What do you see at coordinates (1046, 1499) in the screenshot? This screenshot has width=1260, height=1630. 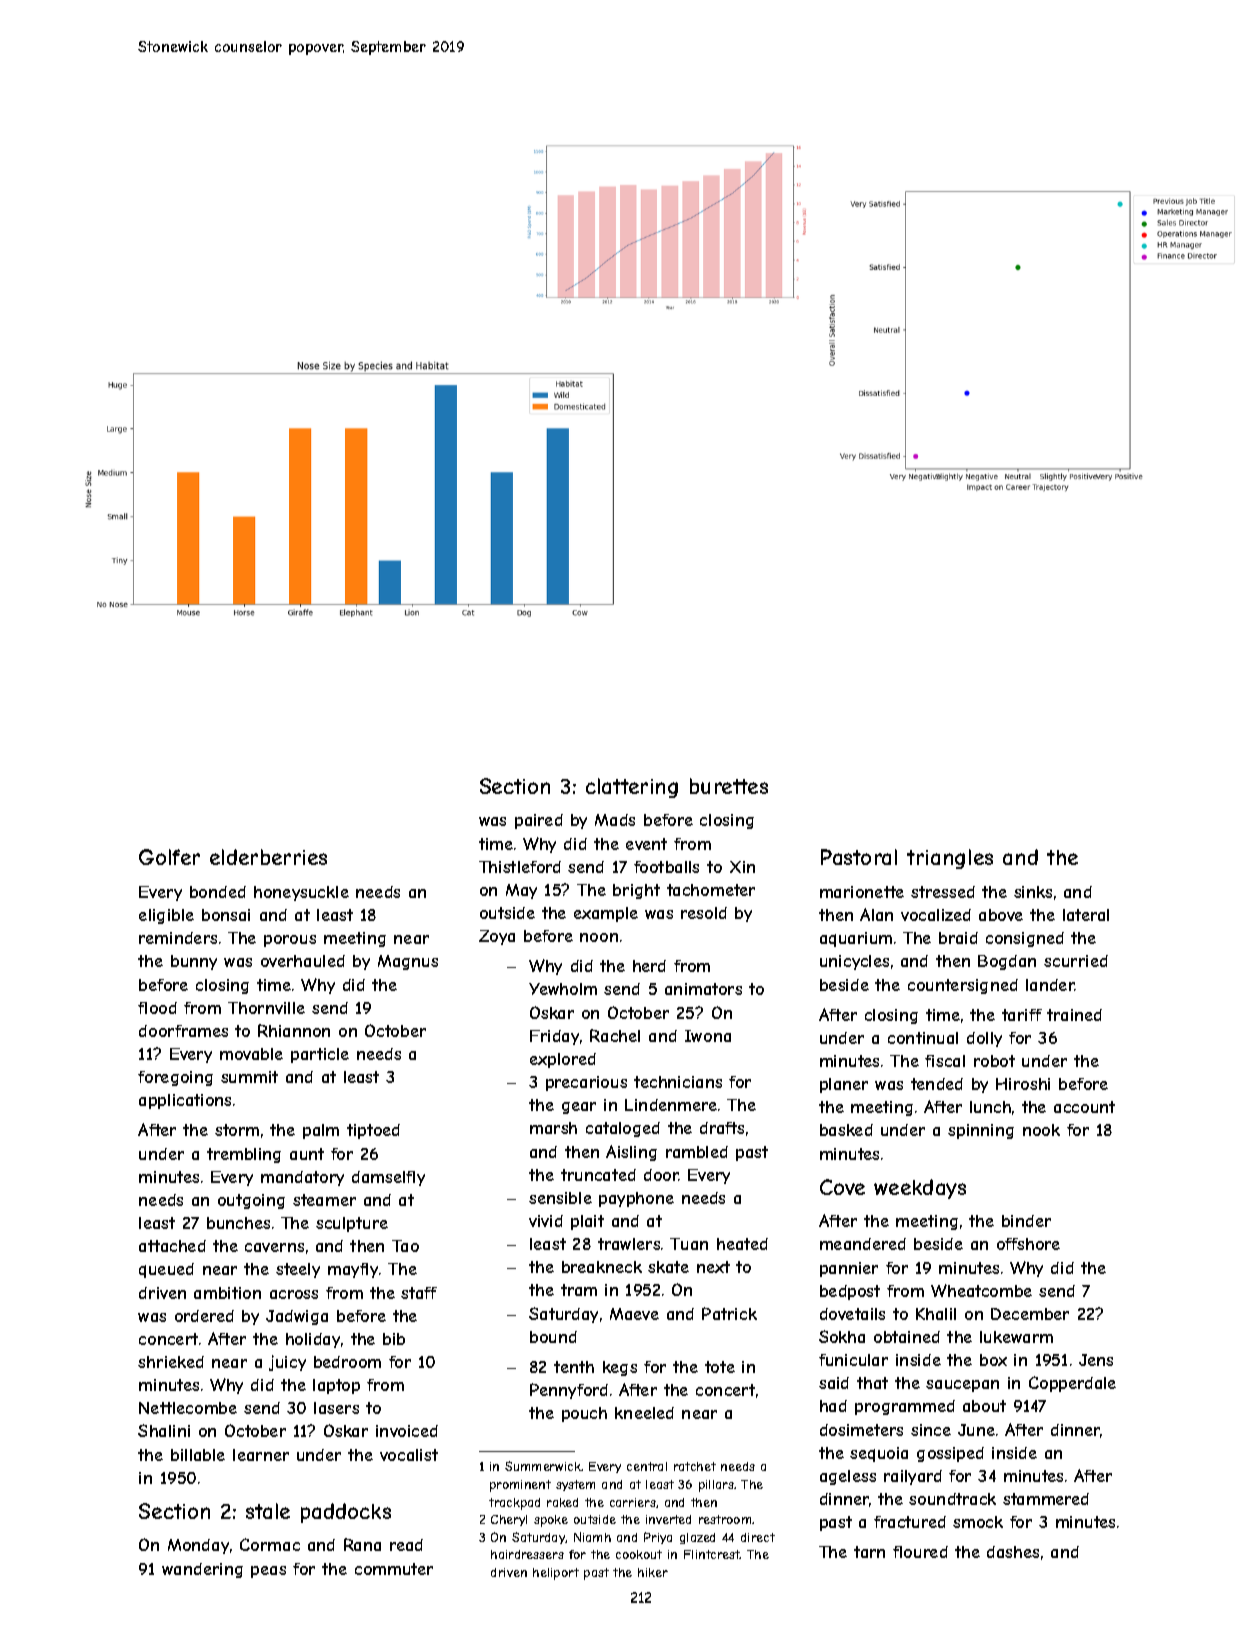 I see `stammered` at bounding box center [1046, 1499].
